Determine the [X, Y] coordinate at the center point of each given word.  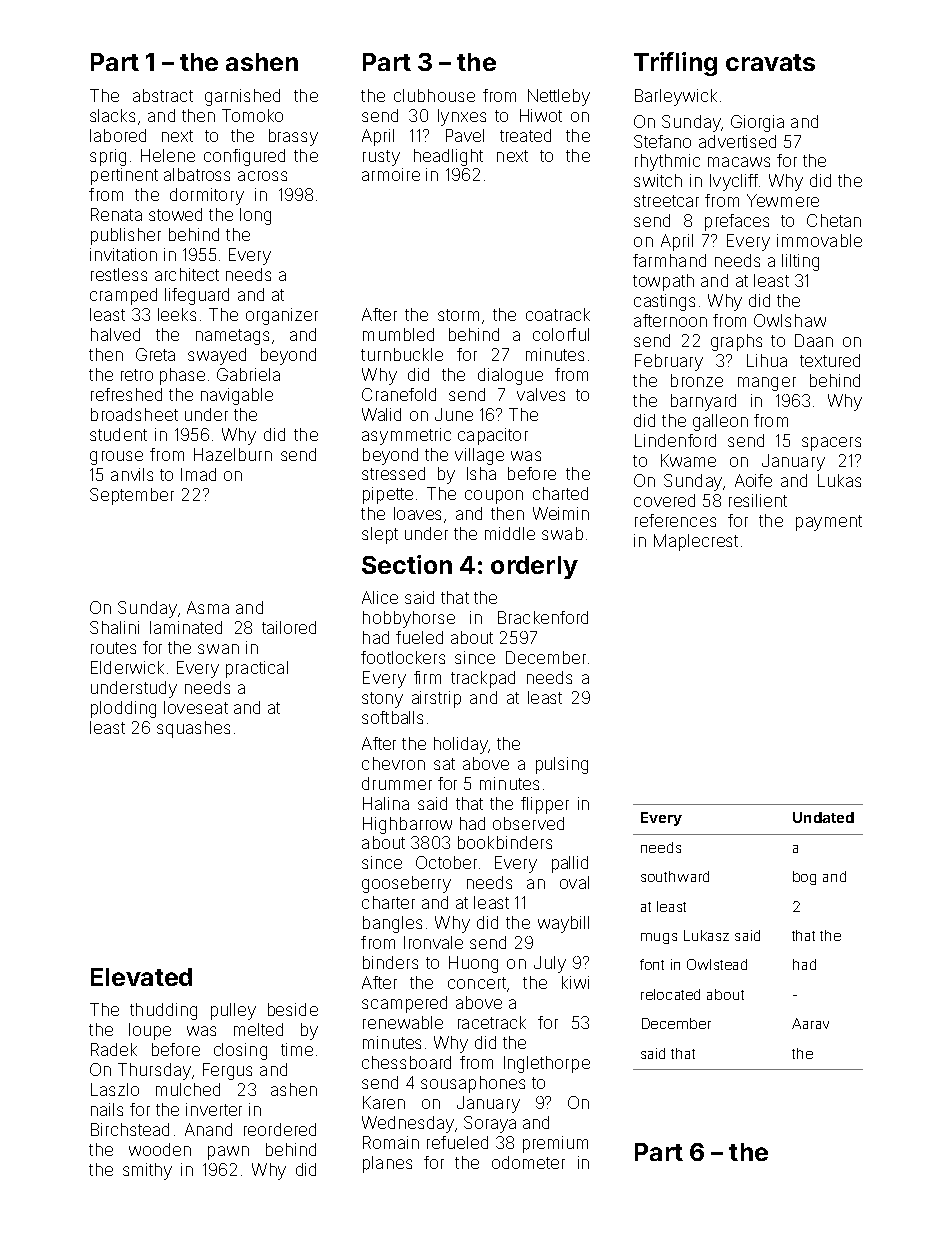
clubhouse [434, 95]
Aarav [810, 1023]
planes [387, 1164]
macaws [739, 162]
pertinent [124, 176]
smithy [147, 1171]
